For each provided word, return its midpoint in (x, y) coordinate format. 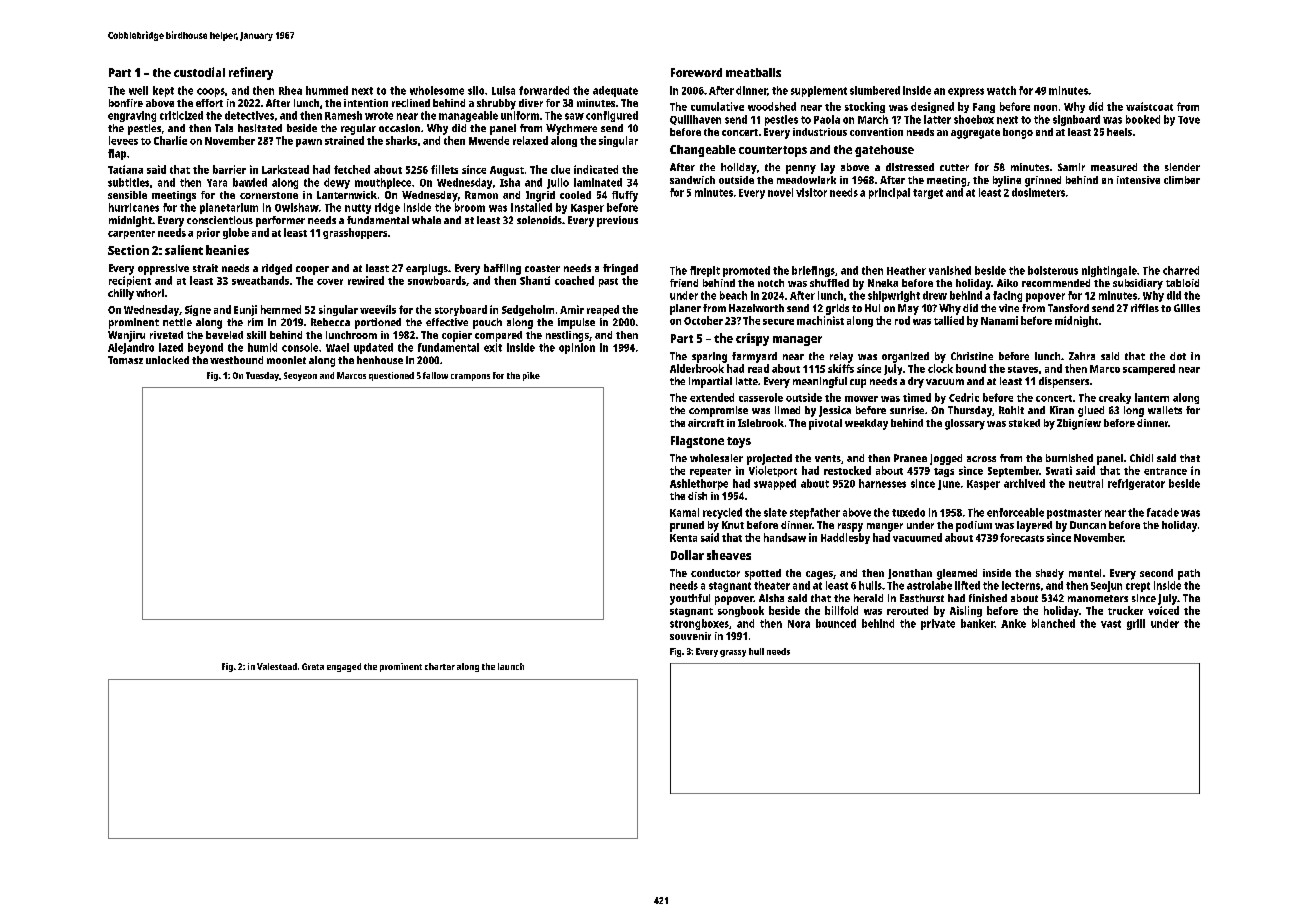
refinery (251, 73)
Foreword (696, 72)
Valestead (277, 666)
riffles (1145, 308)
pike (531, 376)
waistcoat (1149, 106)
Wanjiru (126, 336)
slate (775, 512)
